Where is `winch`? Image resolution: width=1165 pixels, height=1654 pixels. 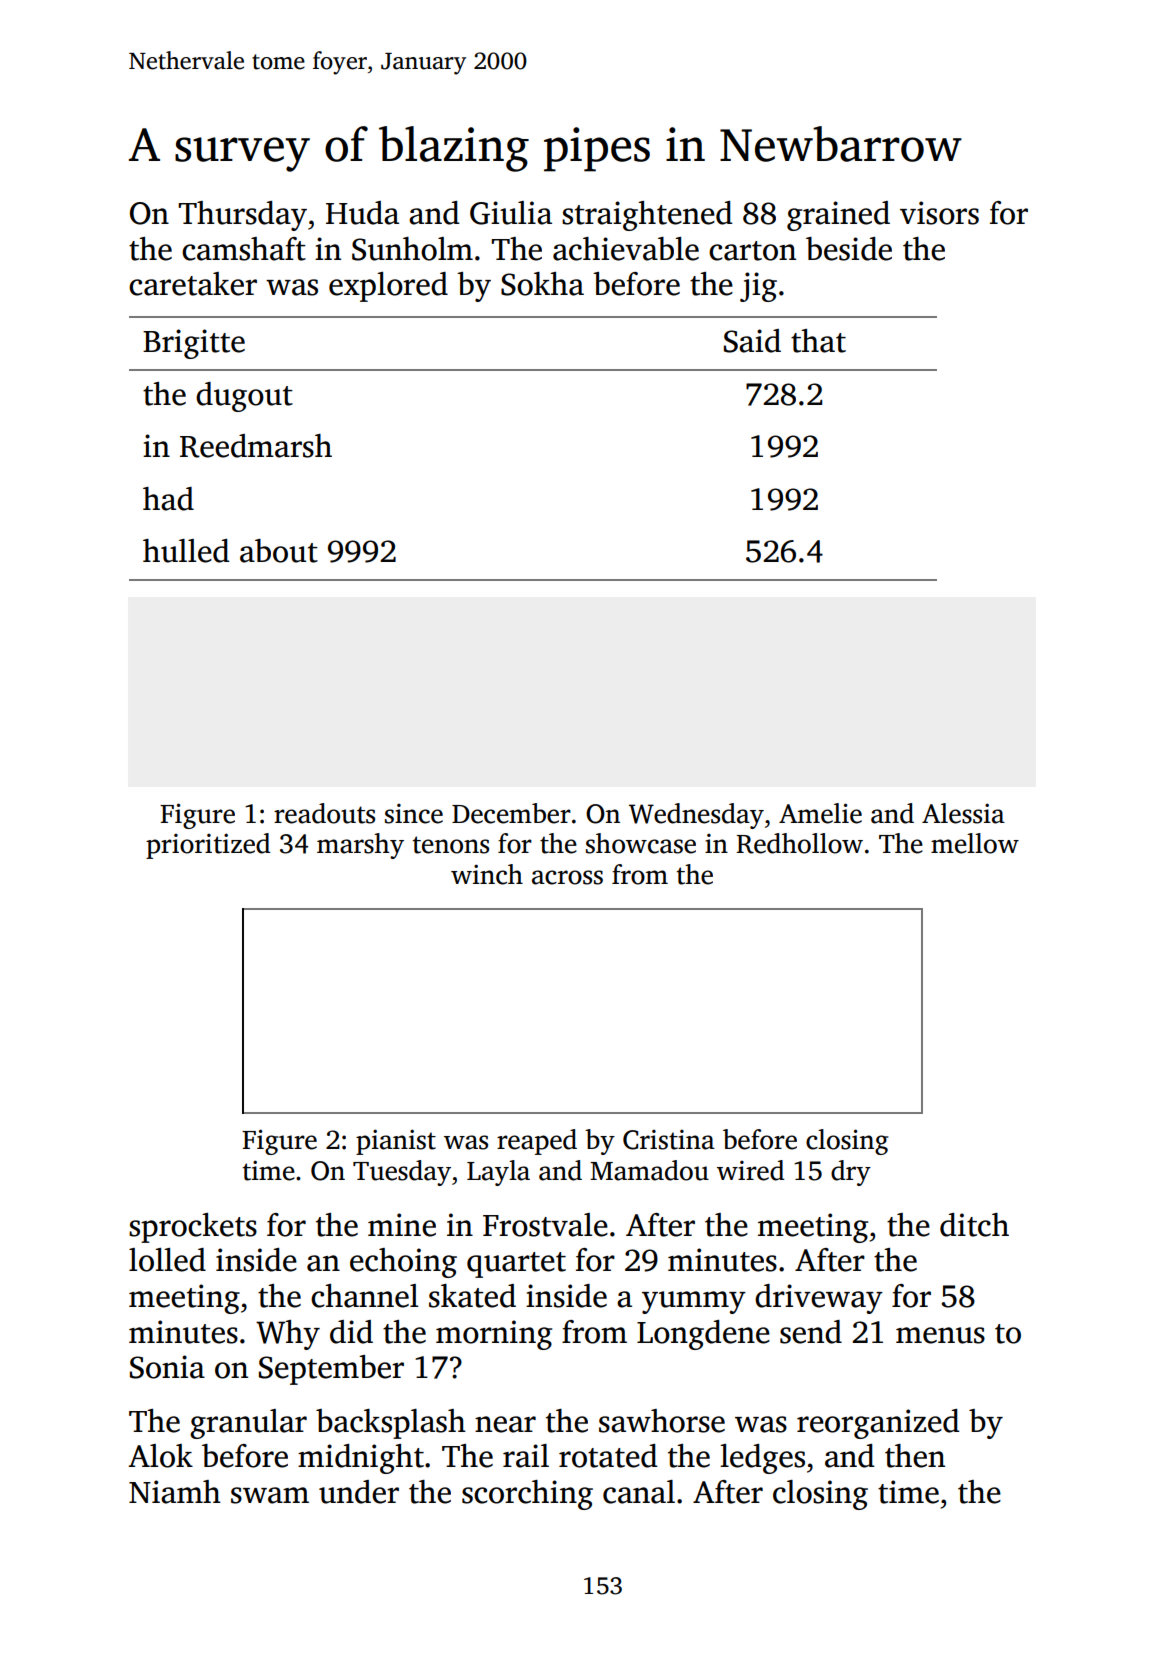
winch is located at coordinates (487, 874).
